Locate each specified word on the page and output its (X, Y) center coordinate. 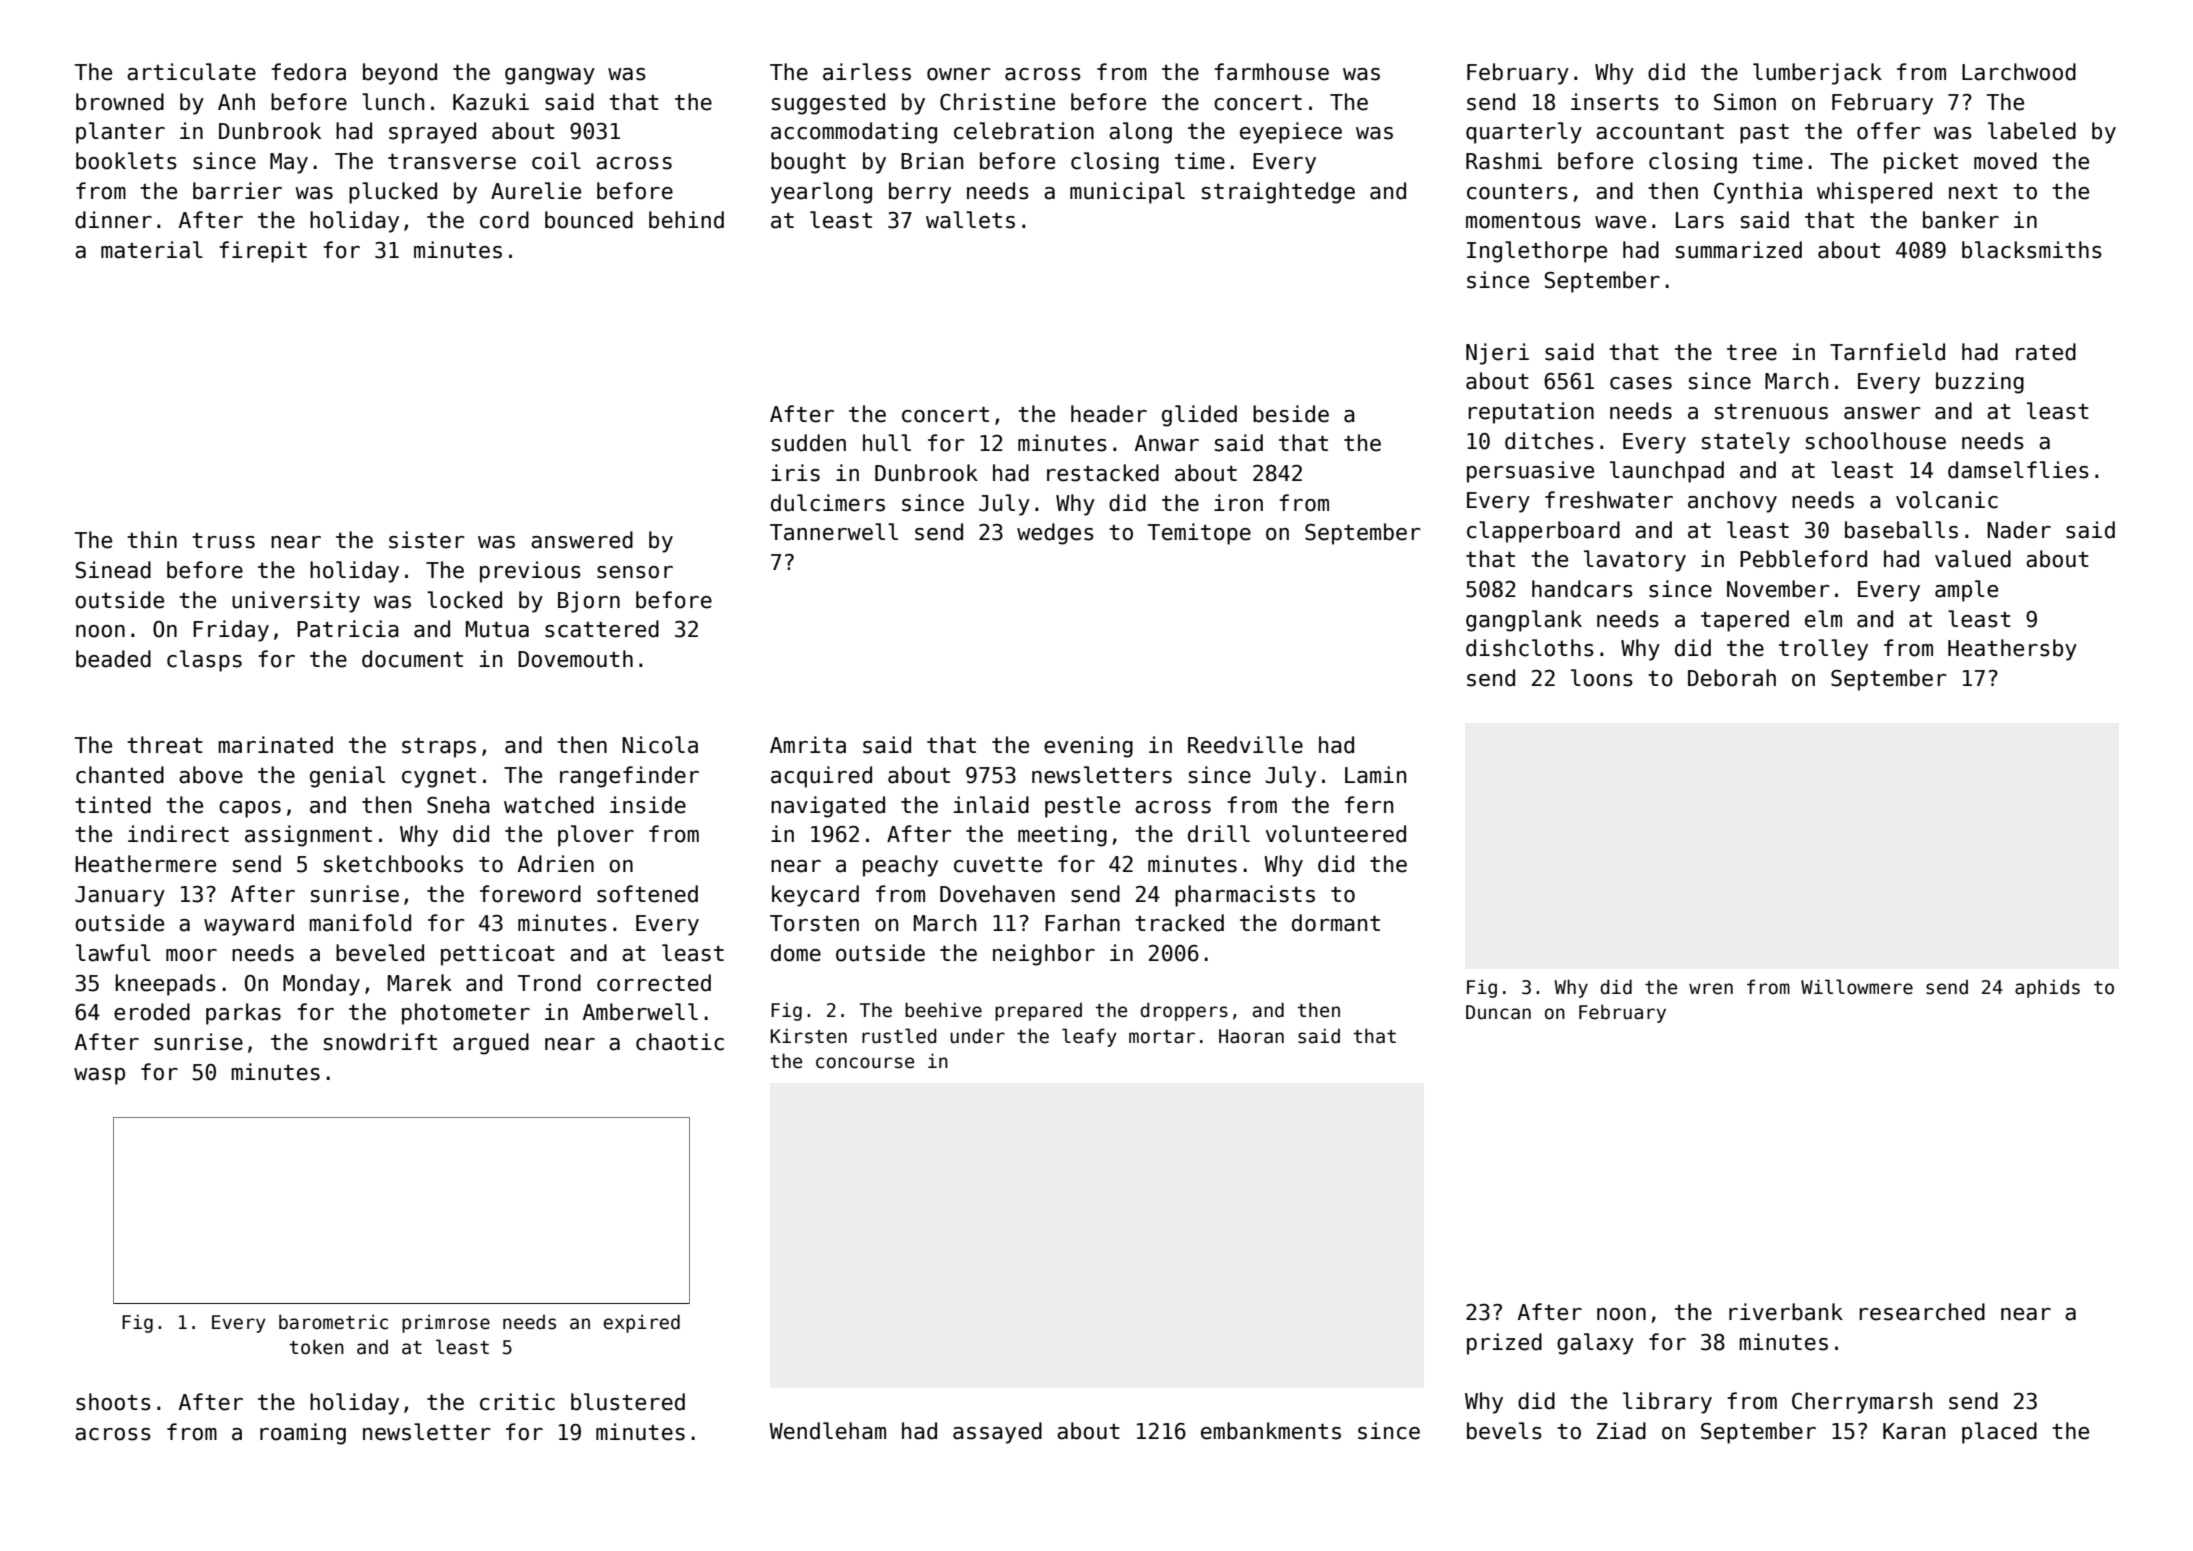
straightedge (1278, 193)
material (152, 250)
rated (2046, 352)
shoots (113, 1402)
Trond (549, 983)
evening (1088, 747)
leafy (1089, 1037)
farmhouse (1271, 72)
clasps (204, 661)
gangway (550, 76)
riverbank (1786, 1312)
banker (1961, 220)
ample (1966, 591)
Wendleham (827, 1431)
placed (1999, 1433)
